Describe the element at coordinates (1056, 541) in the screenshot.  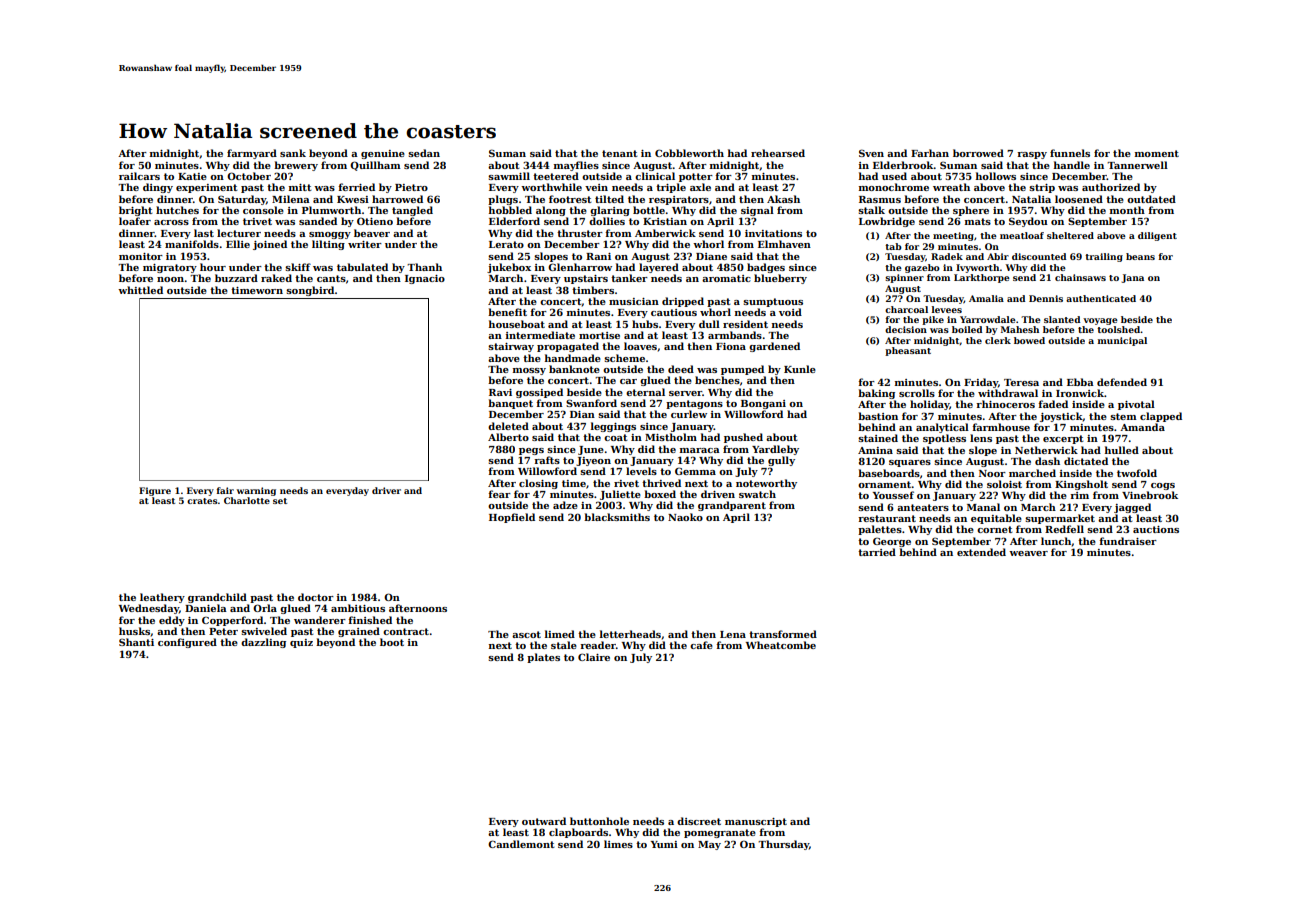
I see `lunch` at that location.
